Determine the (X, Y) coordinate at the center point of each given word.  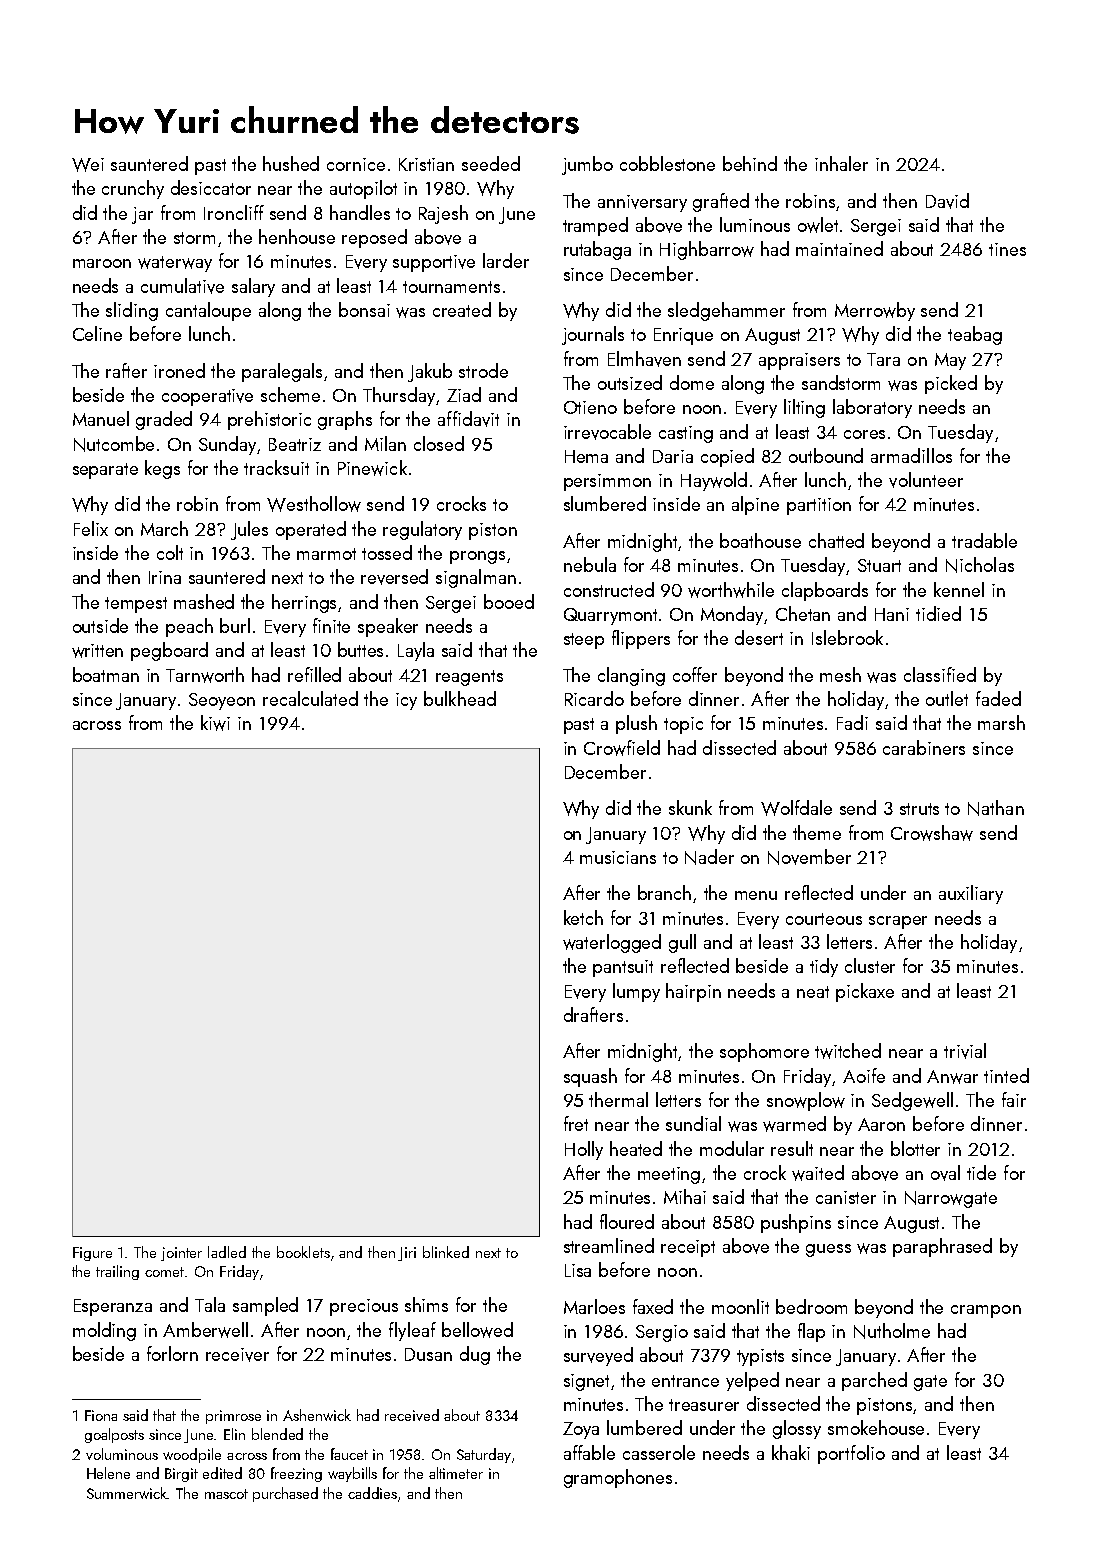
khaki (791, 1452)
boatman (106, 674)
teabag (975, 335)
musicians (618, 857)
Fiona (101, 1415)
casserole (659, 1452)
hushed (291, 163)
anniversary (642, 203)
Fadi (852, 722)
